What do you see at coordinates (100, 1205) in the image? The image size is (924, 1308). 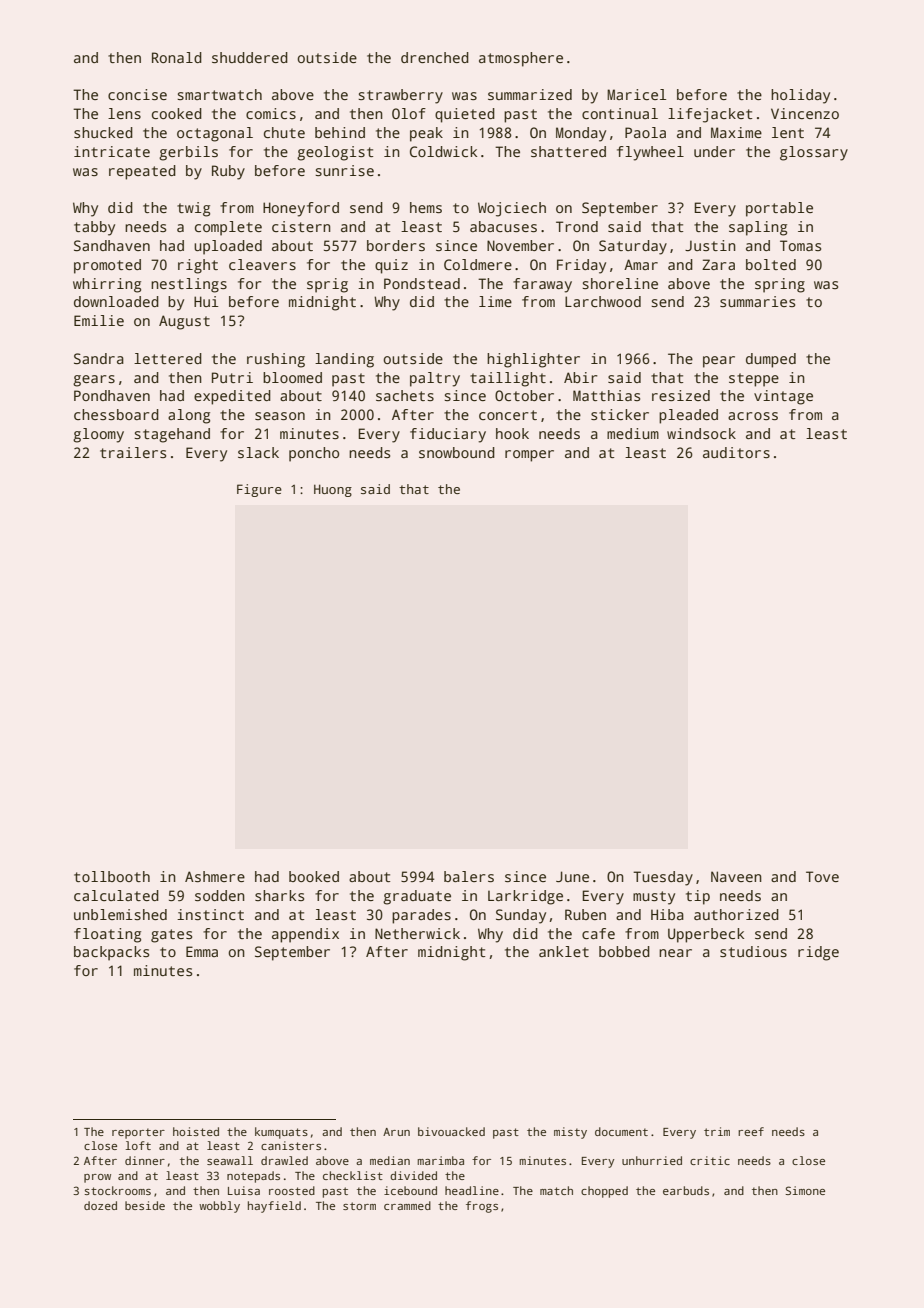 I see `dozed` at bounding box center [100, 1205].
